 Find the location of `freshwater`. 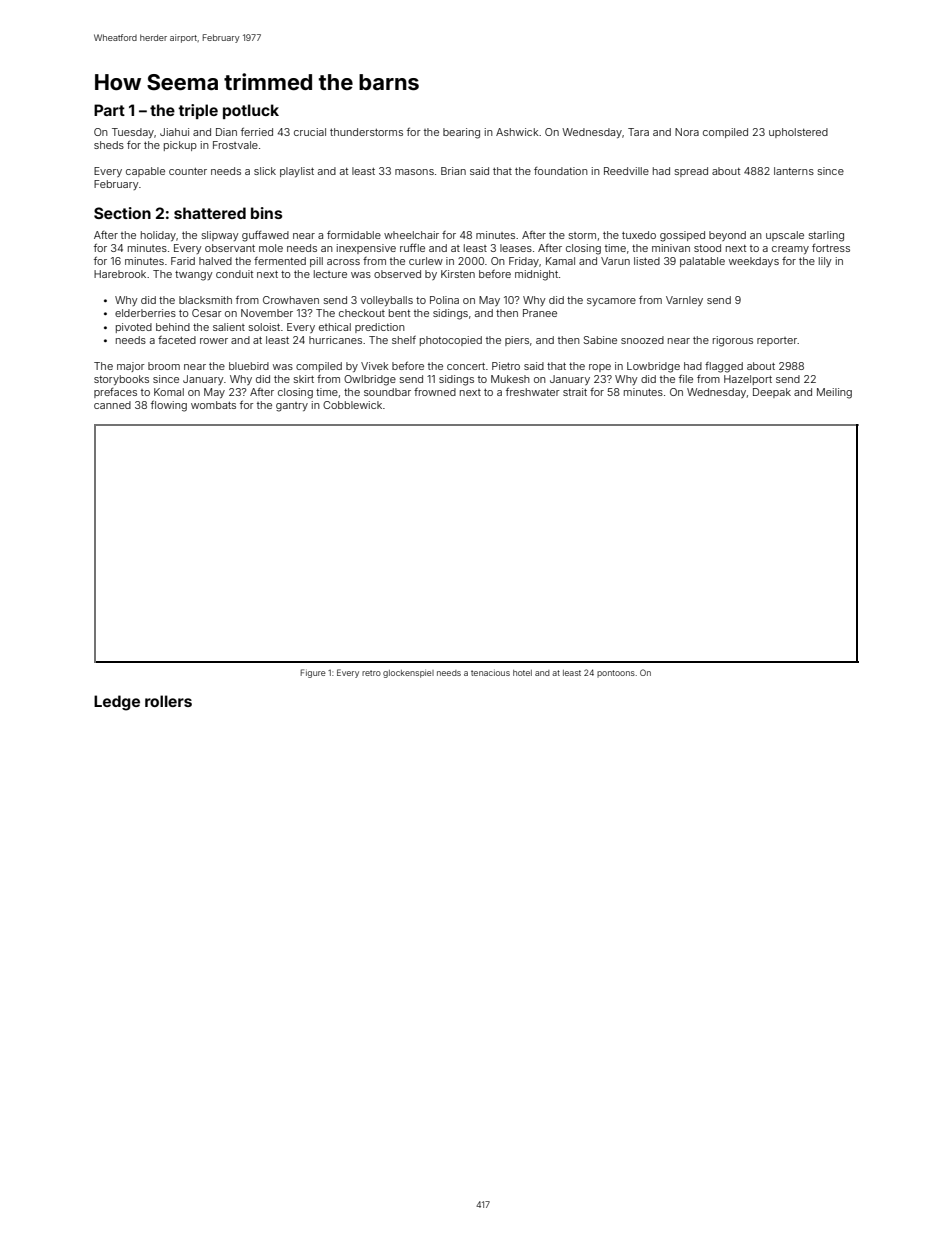

freshwater is located at coordinates (533, 391).
